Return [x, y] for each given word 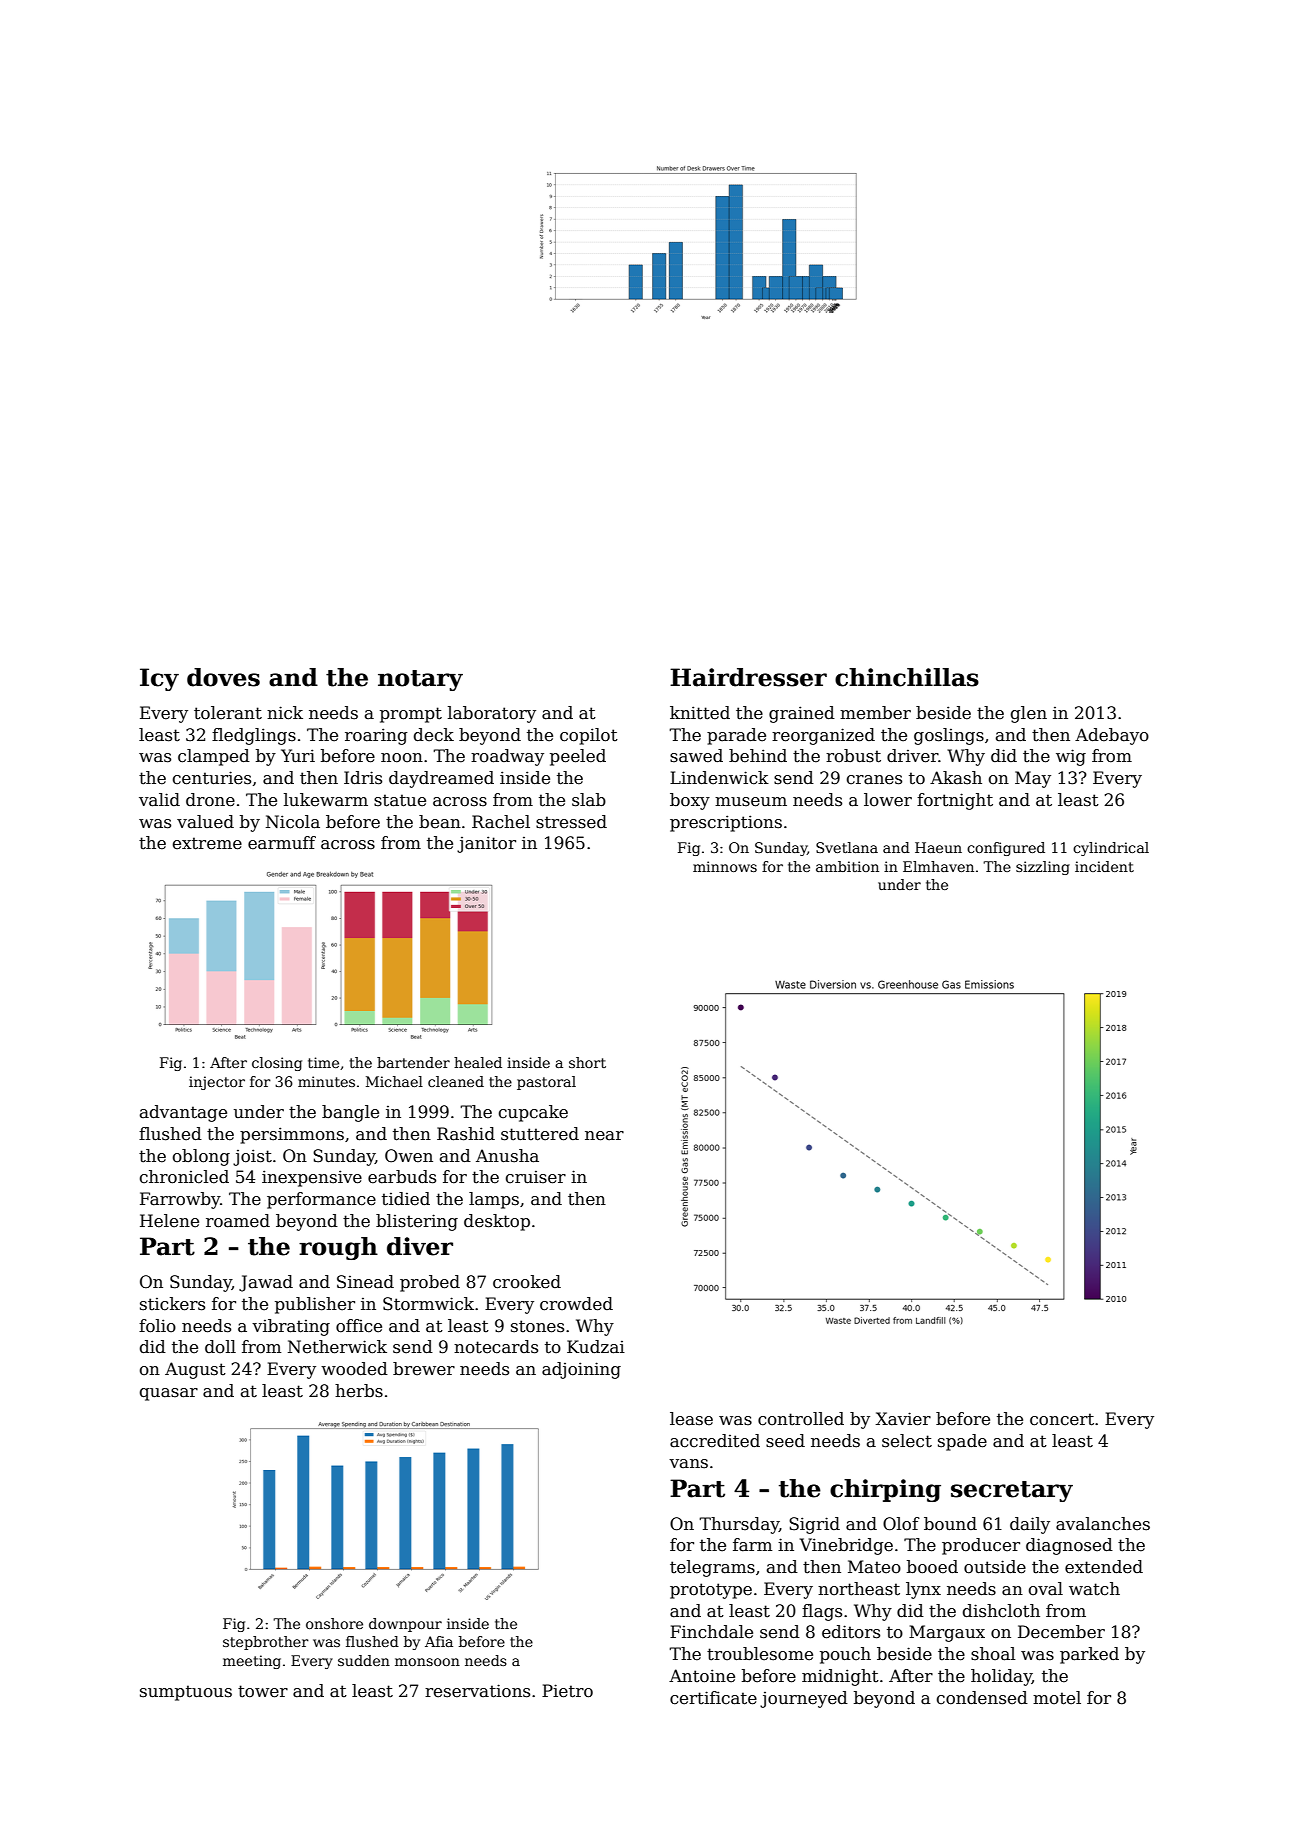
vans [688, 1464]
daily [1030, 1525]
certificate [713, 1698]
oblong [201, 1157]
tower [263, 1691]
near [604, 1136]
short [587, 1062]
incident [1104, 866]
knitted [700, 713]
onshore [334, 1623]
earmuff [282, 843]
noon [402, 758]
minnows [725, 866]
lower [888, 800]
